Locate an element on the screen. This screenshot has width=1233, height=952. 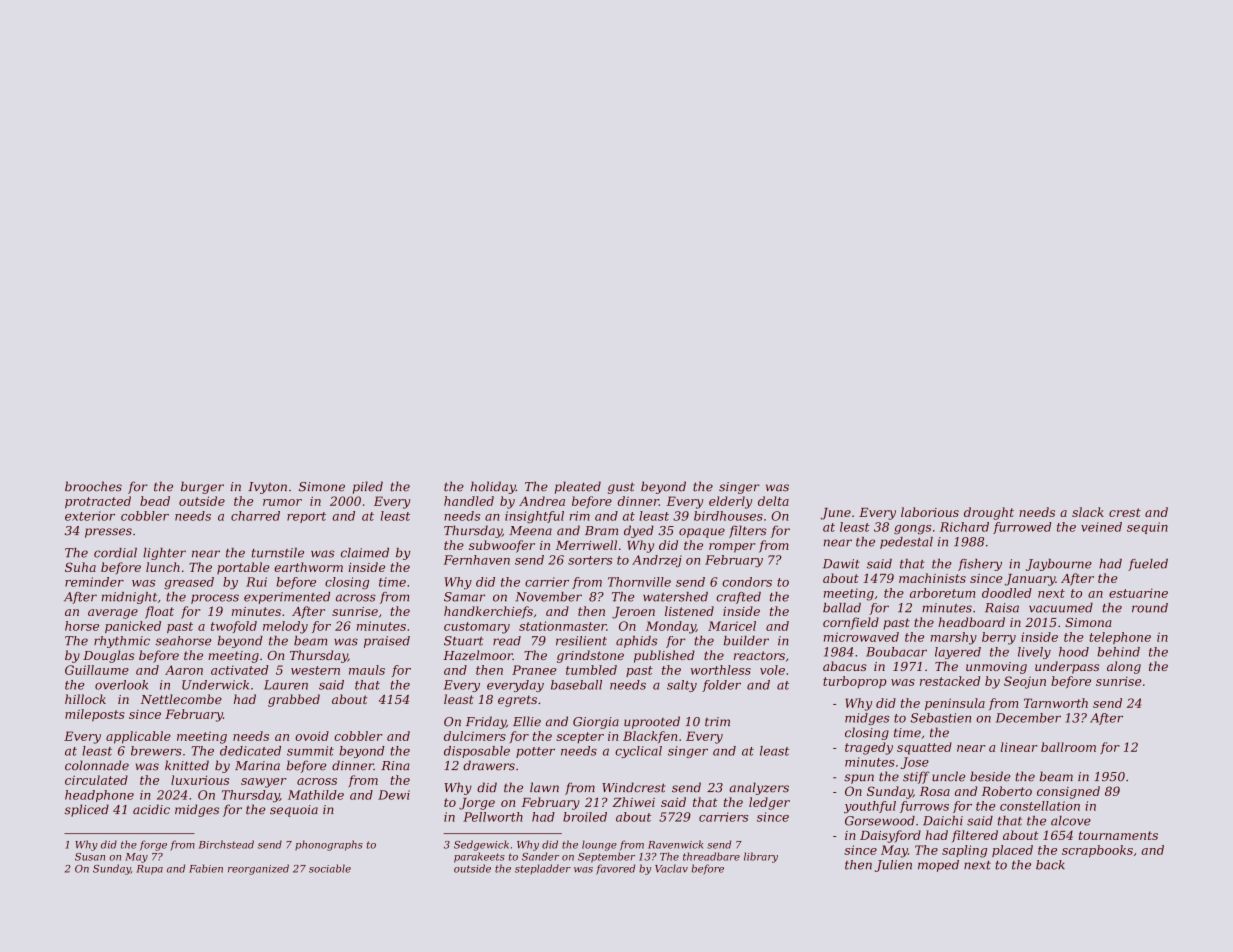
Tarnworth is located at coordinates (1056, 703).
